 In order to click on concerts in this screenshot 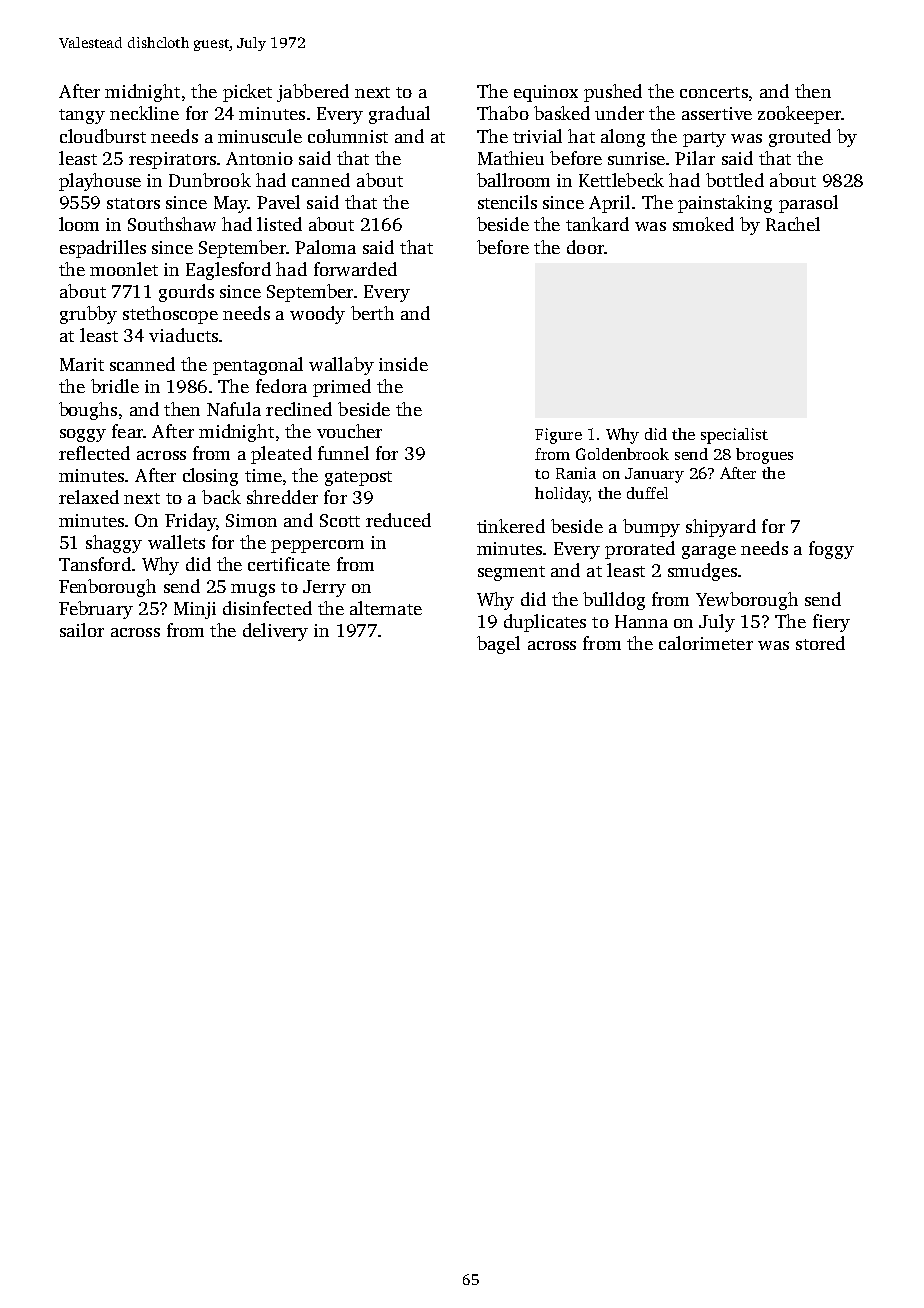, I will do `click(714, 92)`.
